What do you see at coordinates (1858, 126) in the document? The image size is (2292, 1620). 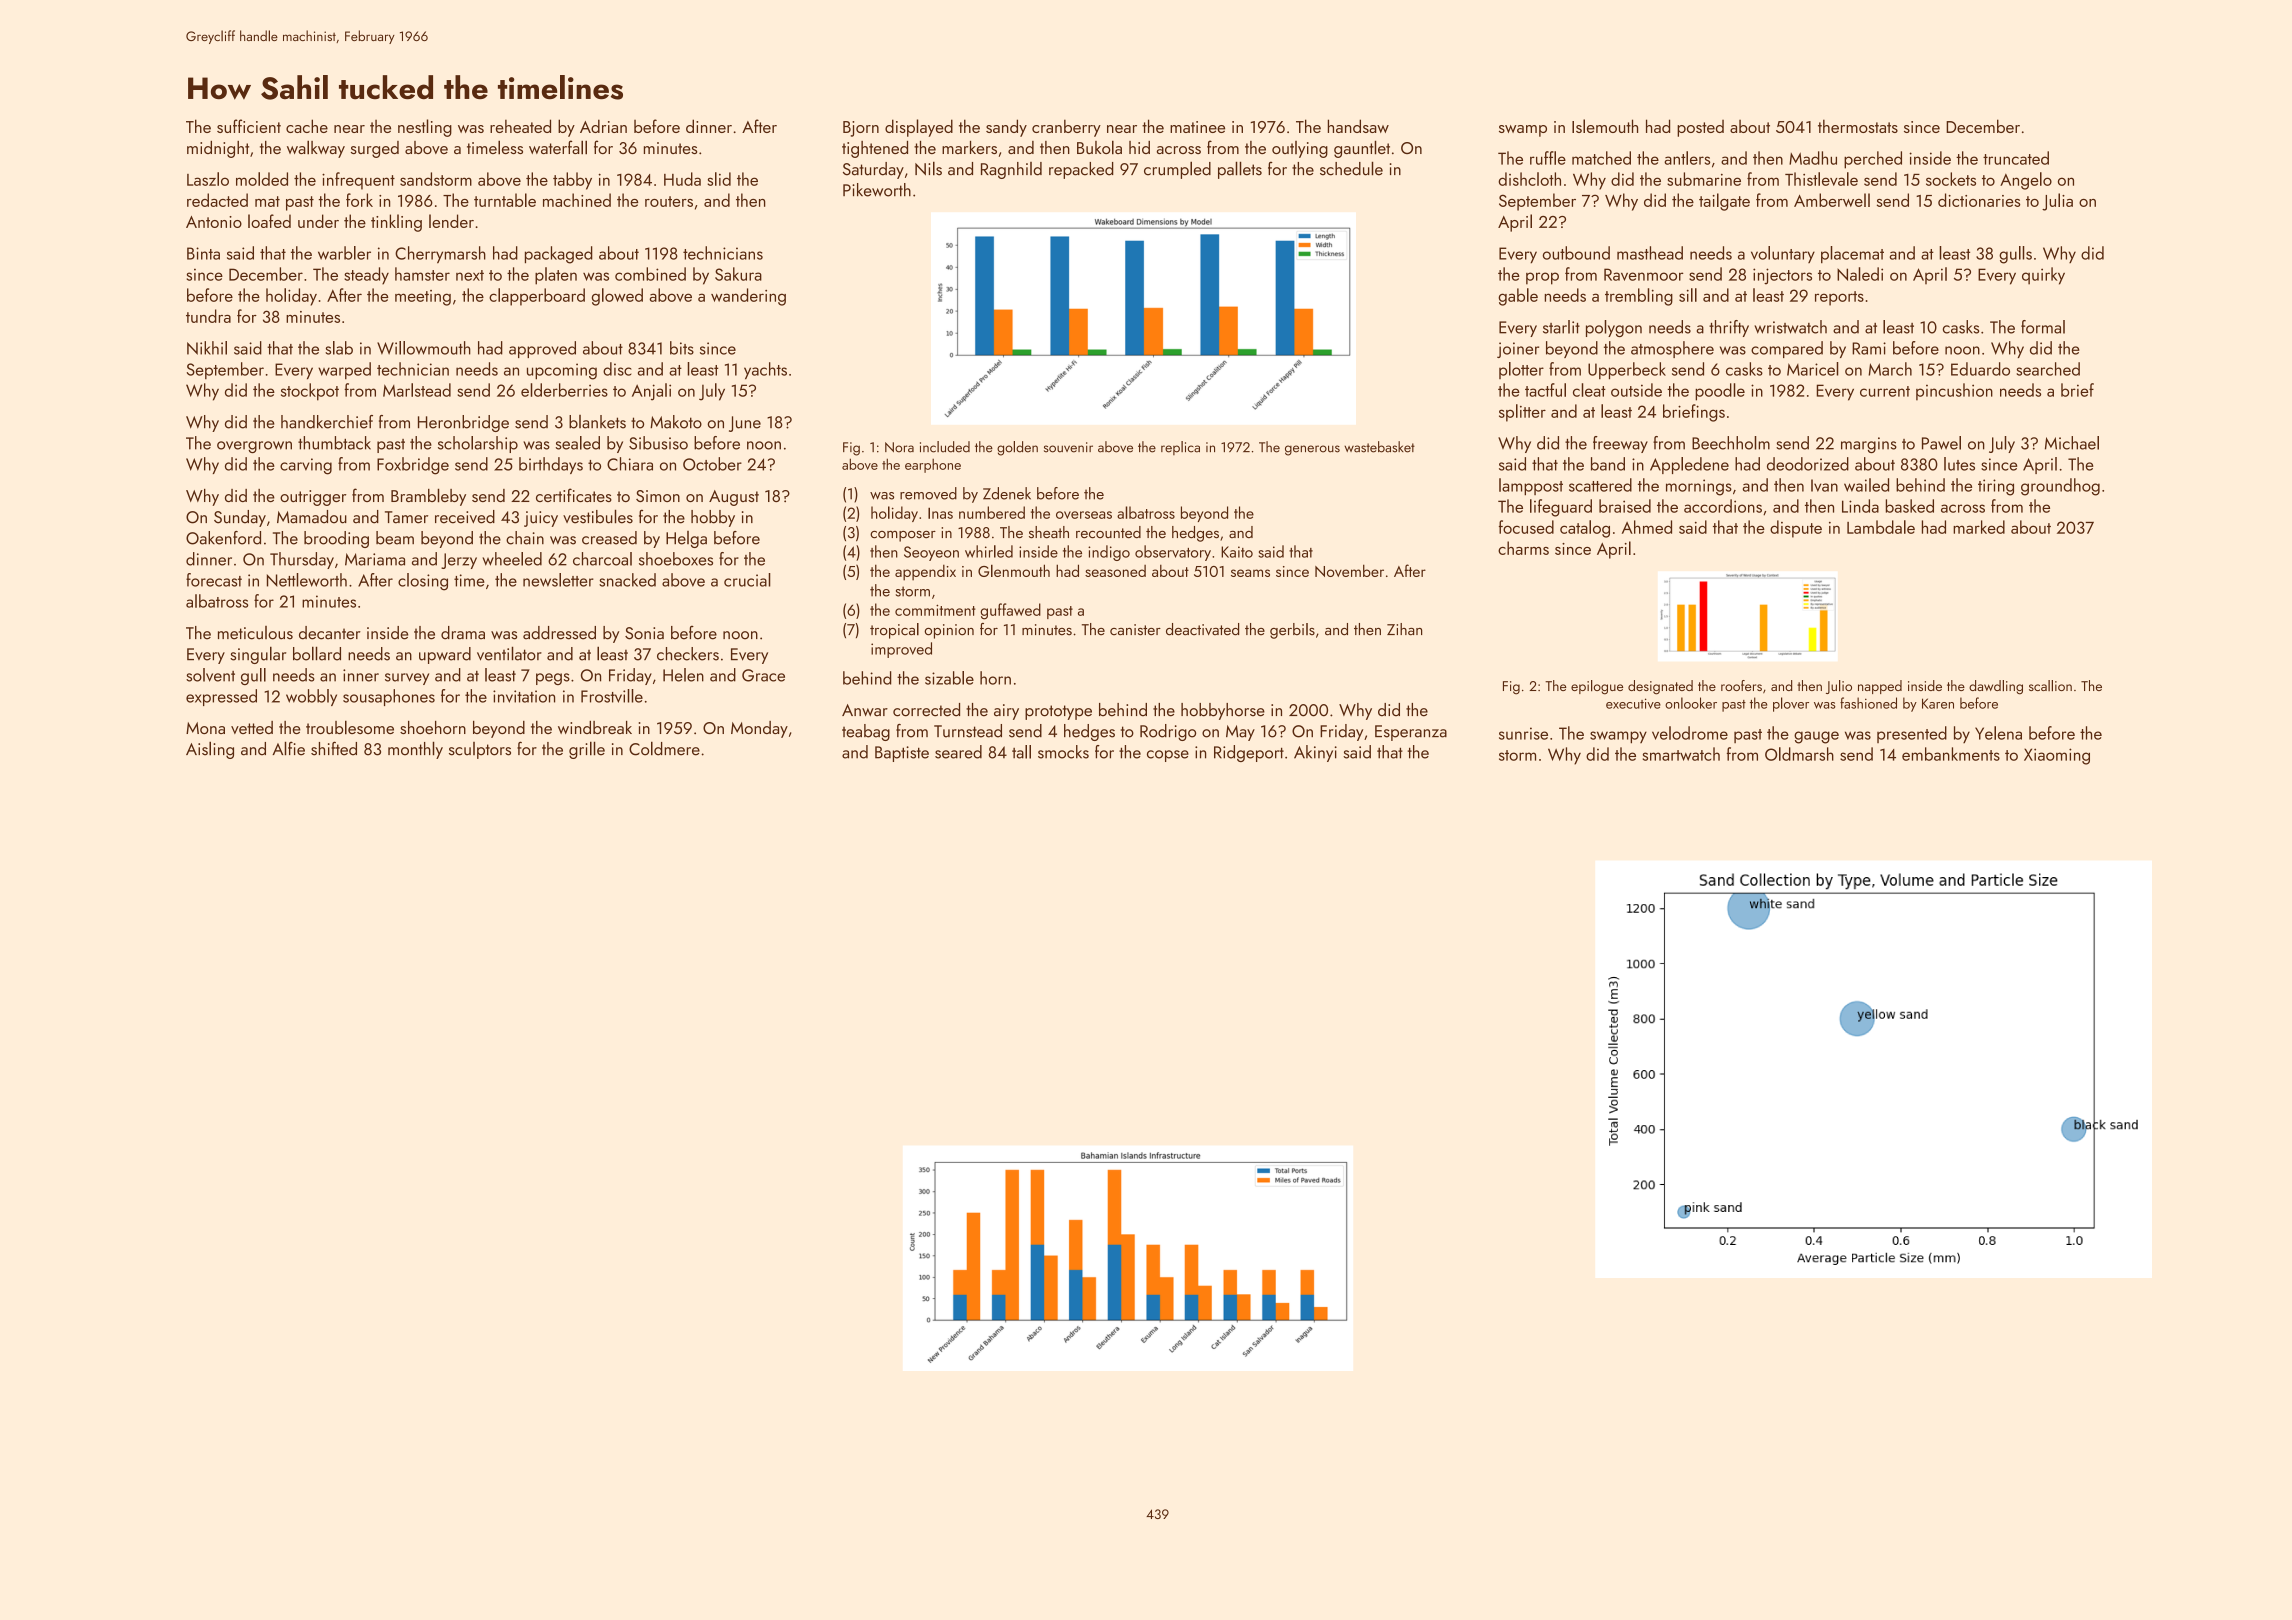 I see `thermostats` at bounding box center [1858, 126].
